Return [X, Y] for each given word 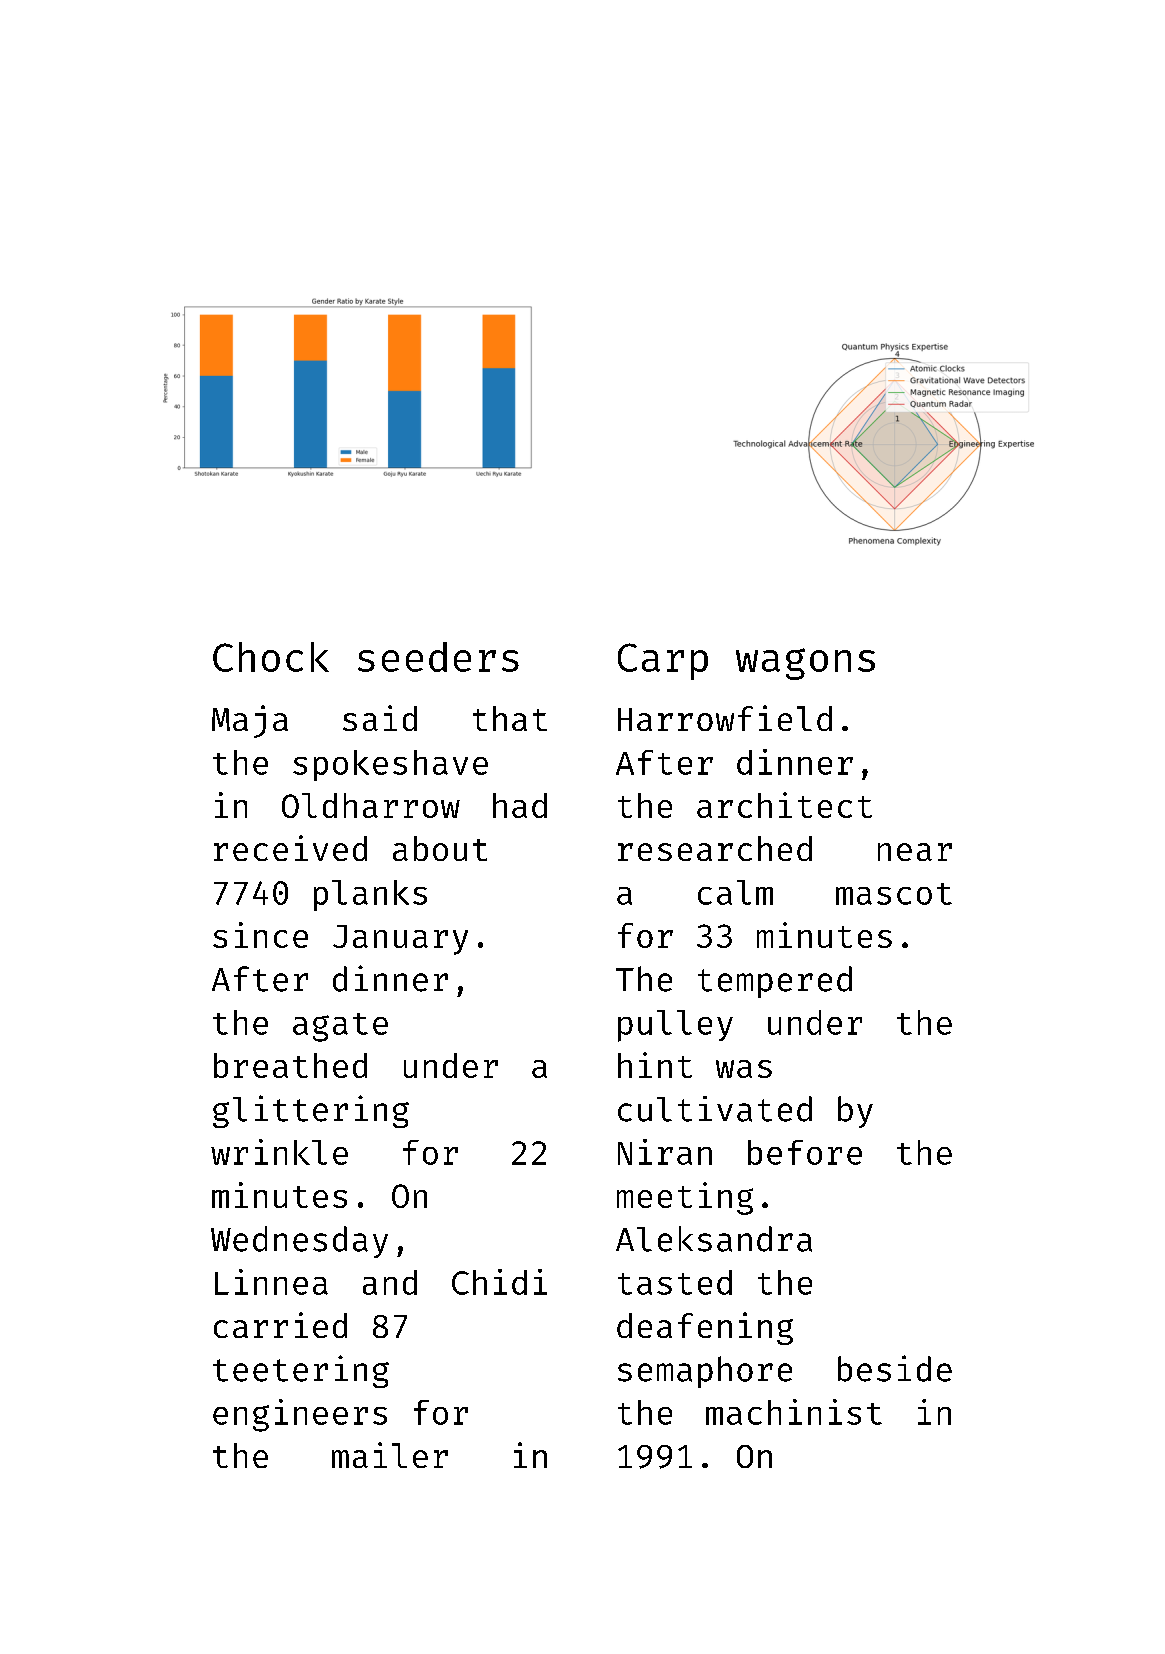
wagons [805, 664]
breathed [290, 1065]
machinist [794, 1412]
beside [895, 1368]
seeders [438, 657]
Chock [271, 657]
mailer [390, 1455]
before [805, 1152]
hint [655, 1065]
